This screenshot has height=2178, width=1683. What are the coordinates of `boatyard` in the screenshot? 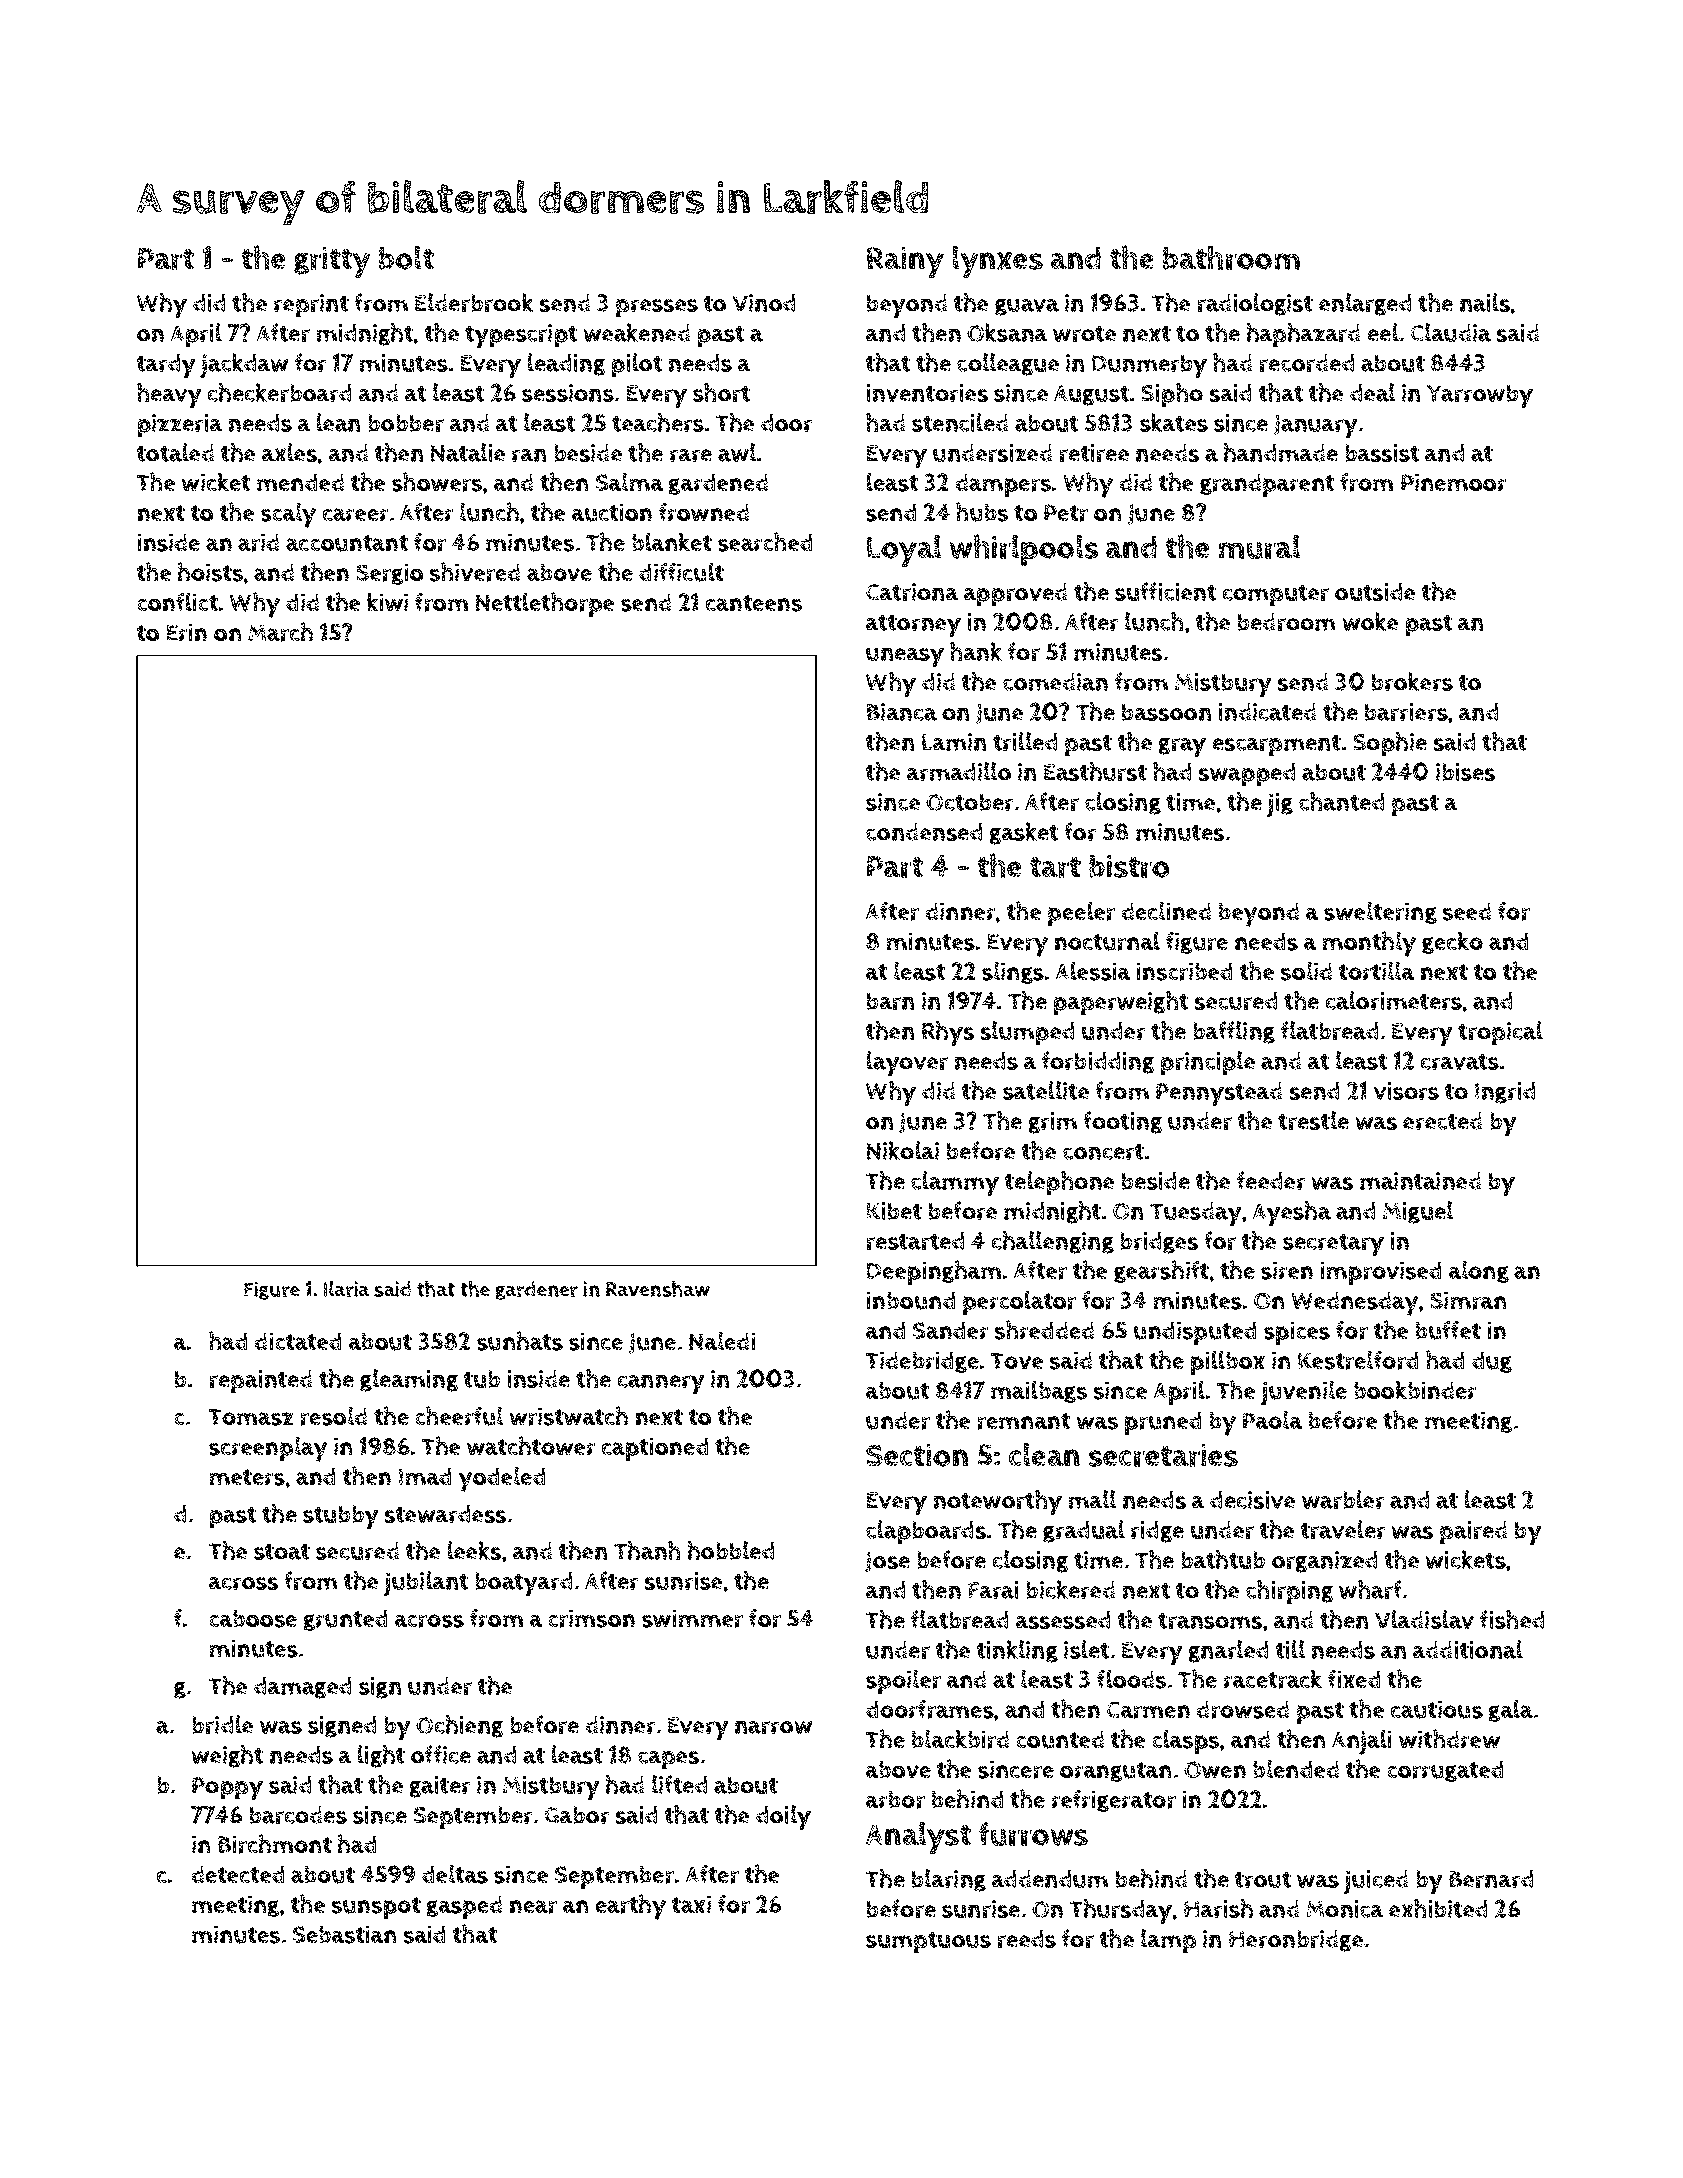 It's located at (523, 1584).
